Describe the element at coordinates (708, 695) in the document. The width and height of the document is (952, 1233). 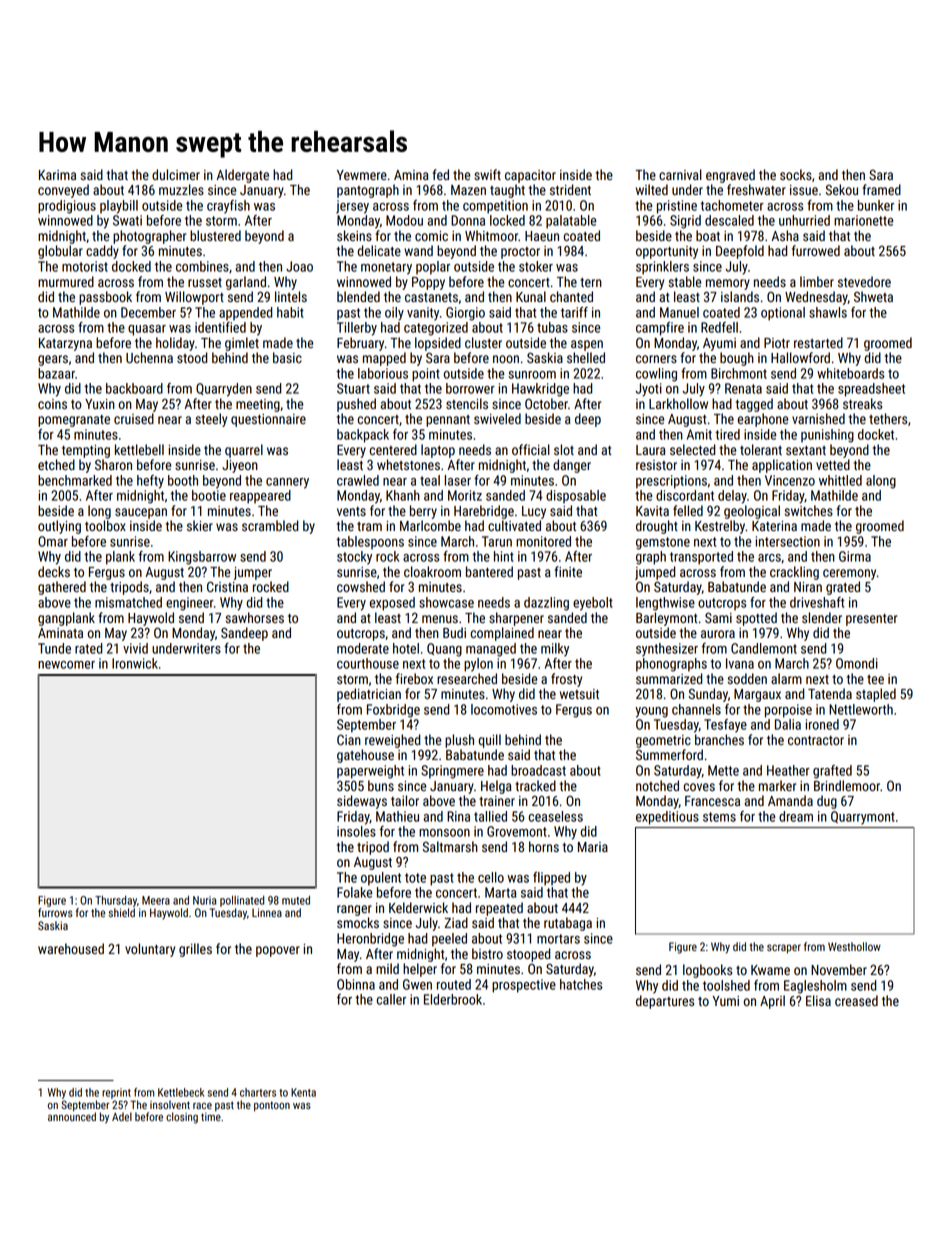
I see `Sunday` at that location.
